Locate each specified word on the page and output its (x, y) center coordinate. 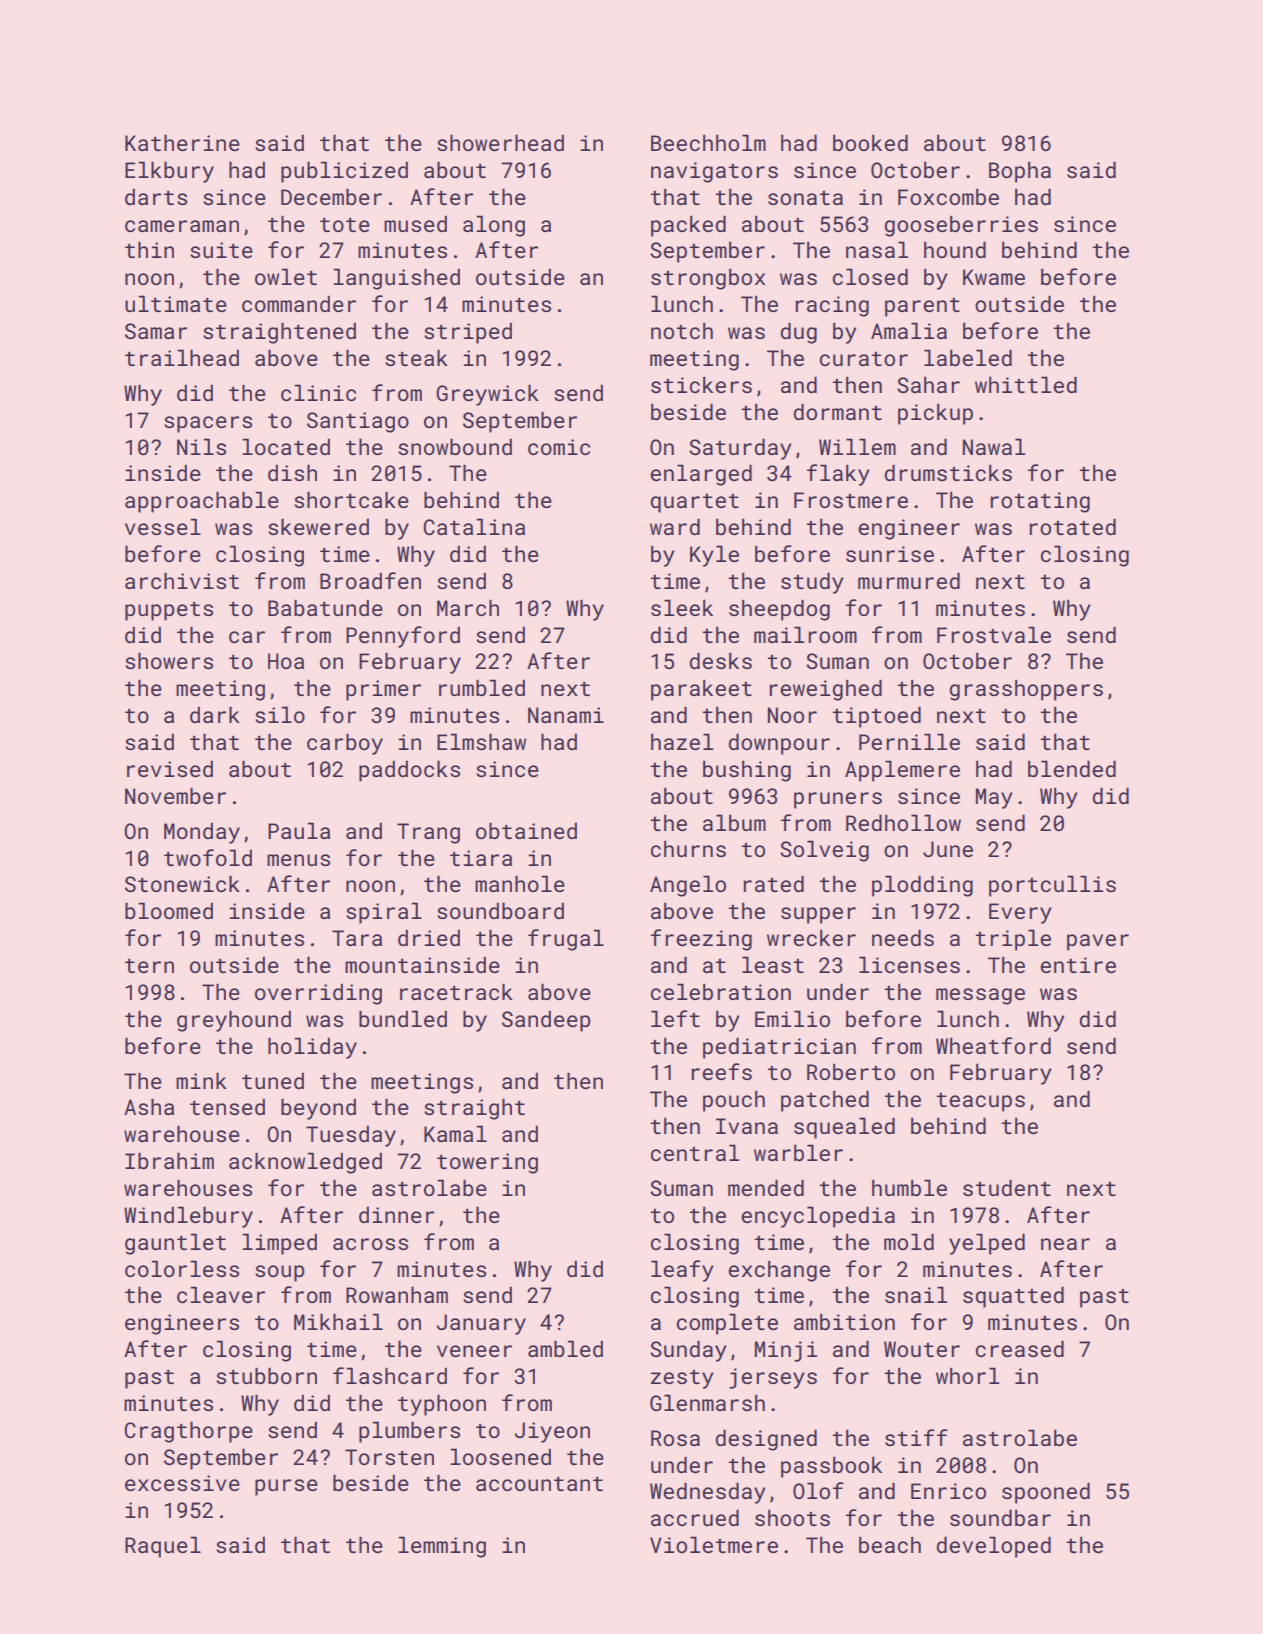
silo (280, 714)
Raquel (163, 1547)
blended (1072, 768)
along (494, 226)
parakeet (701, 690)
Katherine (182, 142)
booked (870, 142)
